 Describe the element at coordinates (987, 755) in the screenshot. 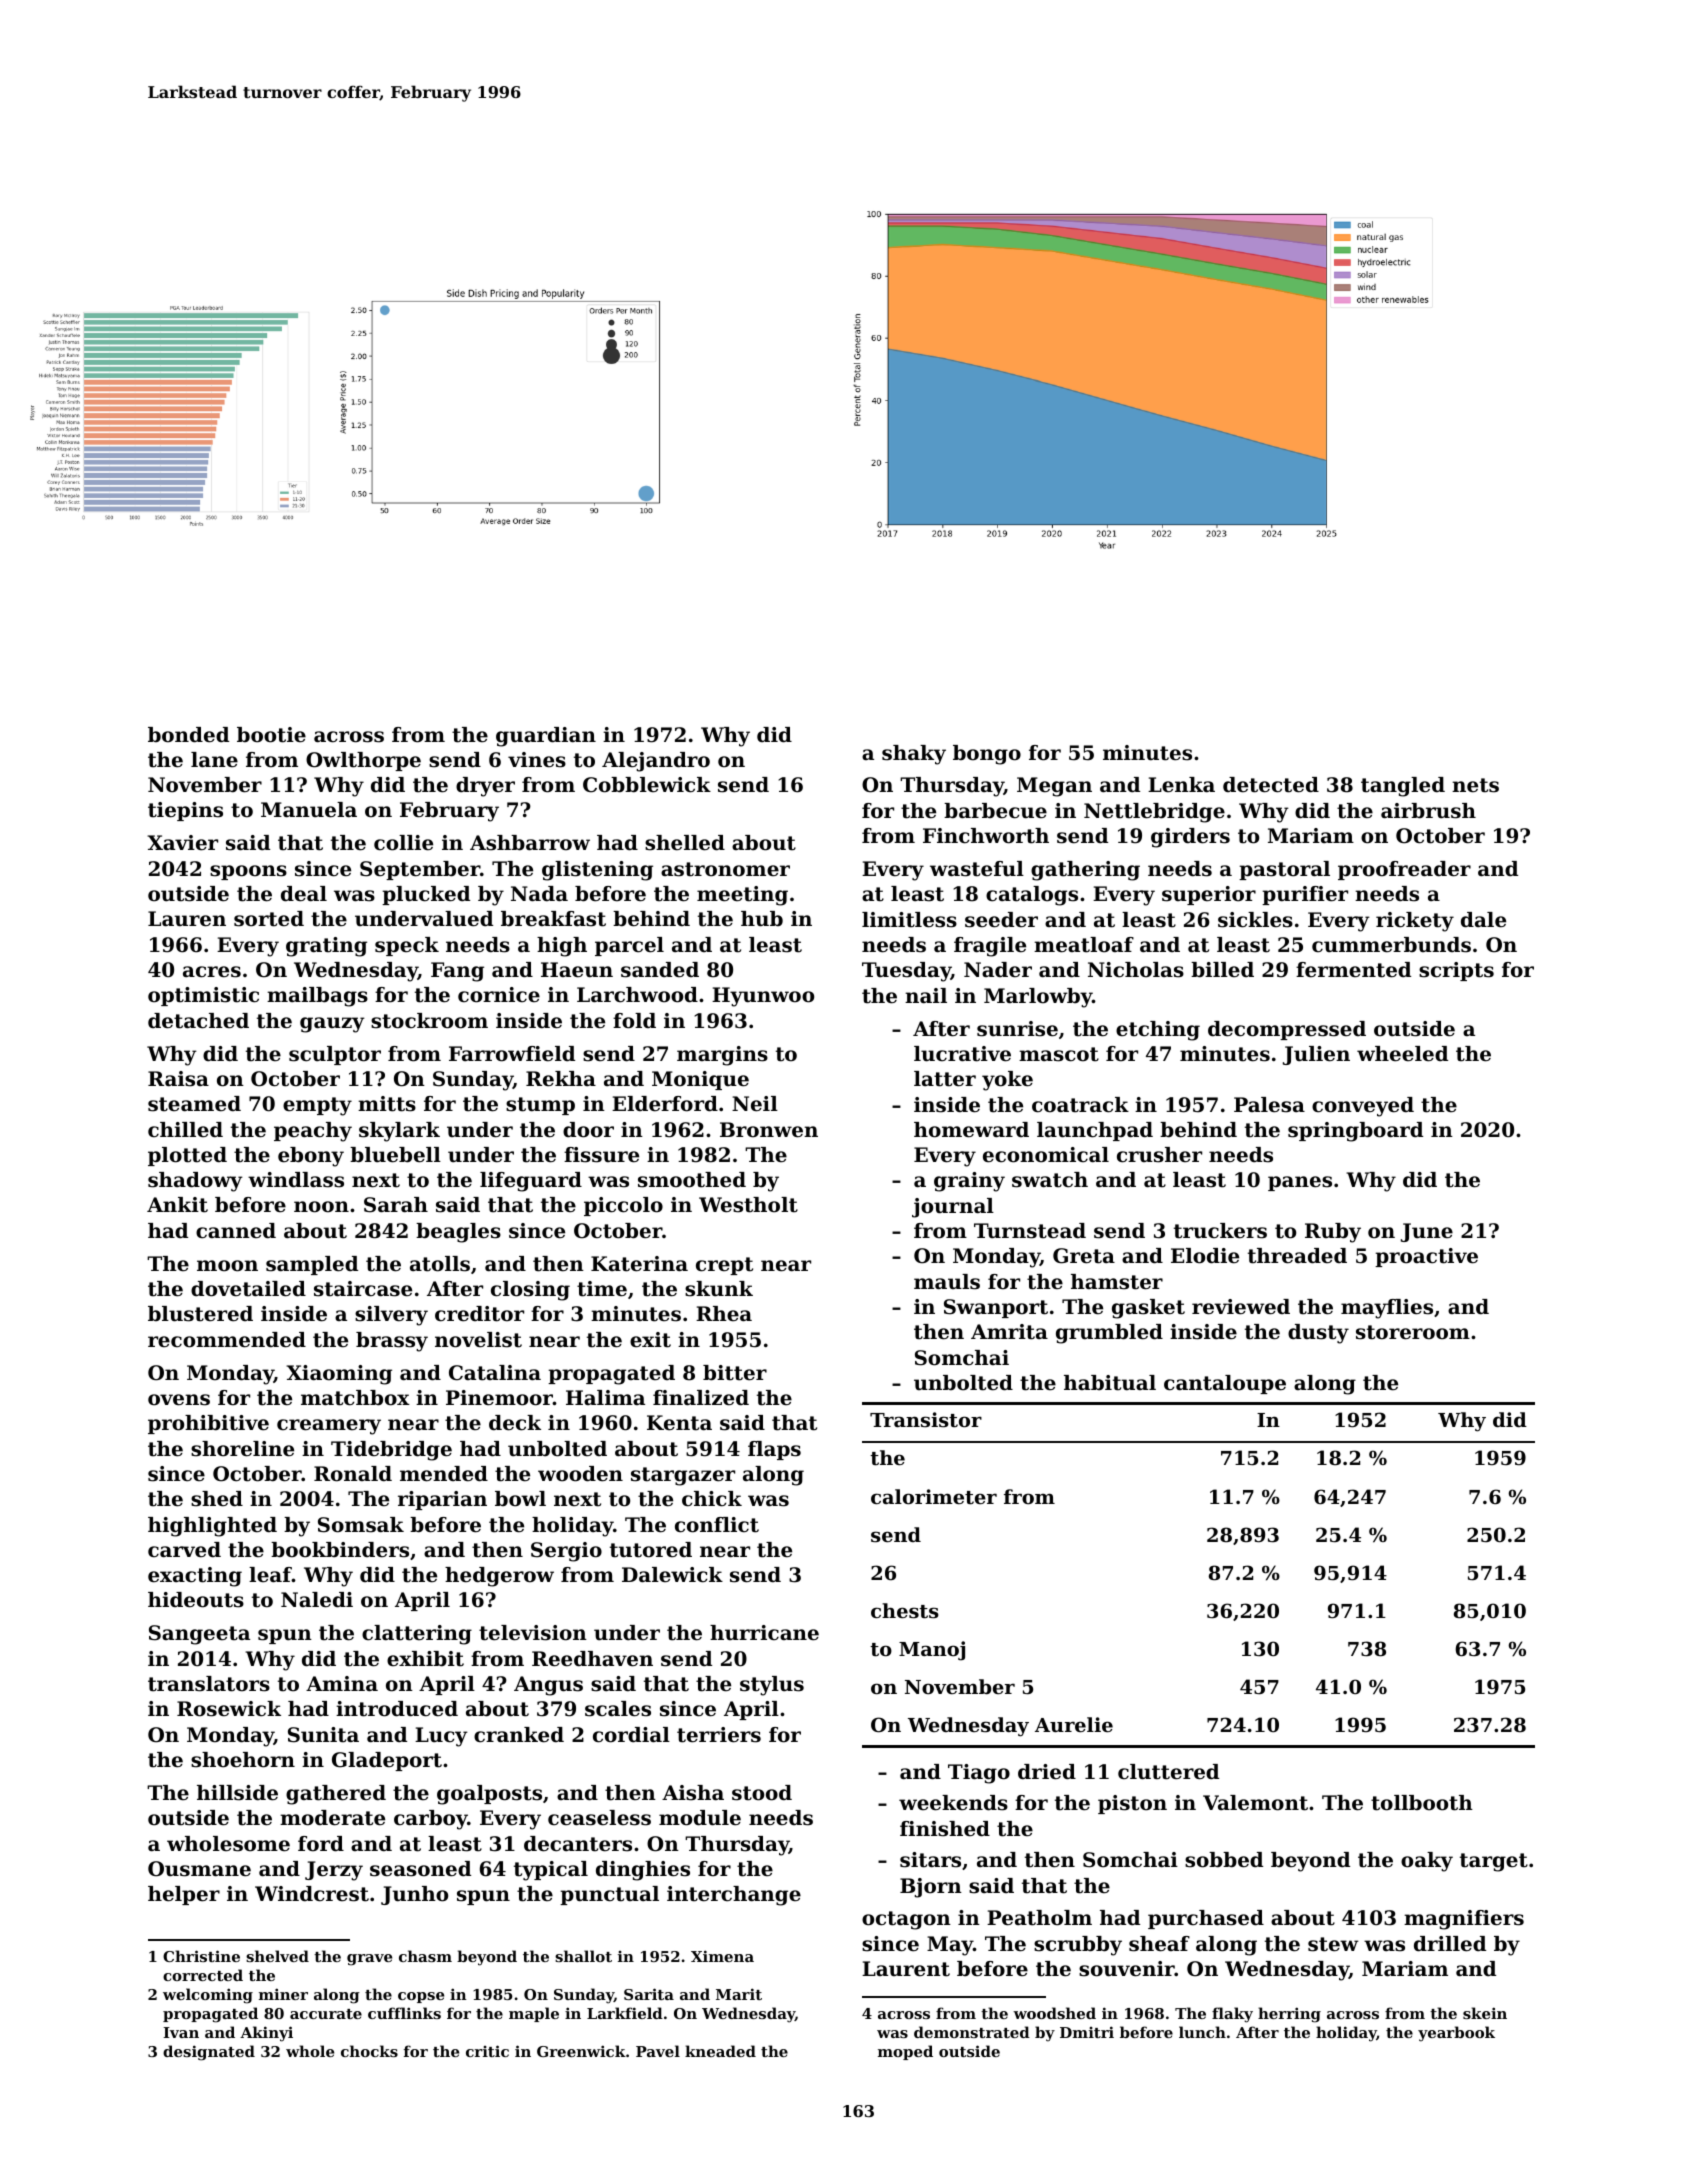

I see `bongo` at that location.
